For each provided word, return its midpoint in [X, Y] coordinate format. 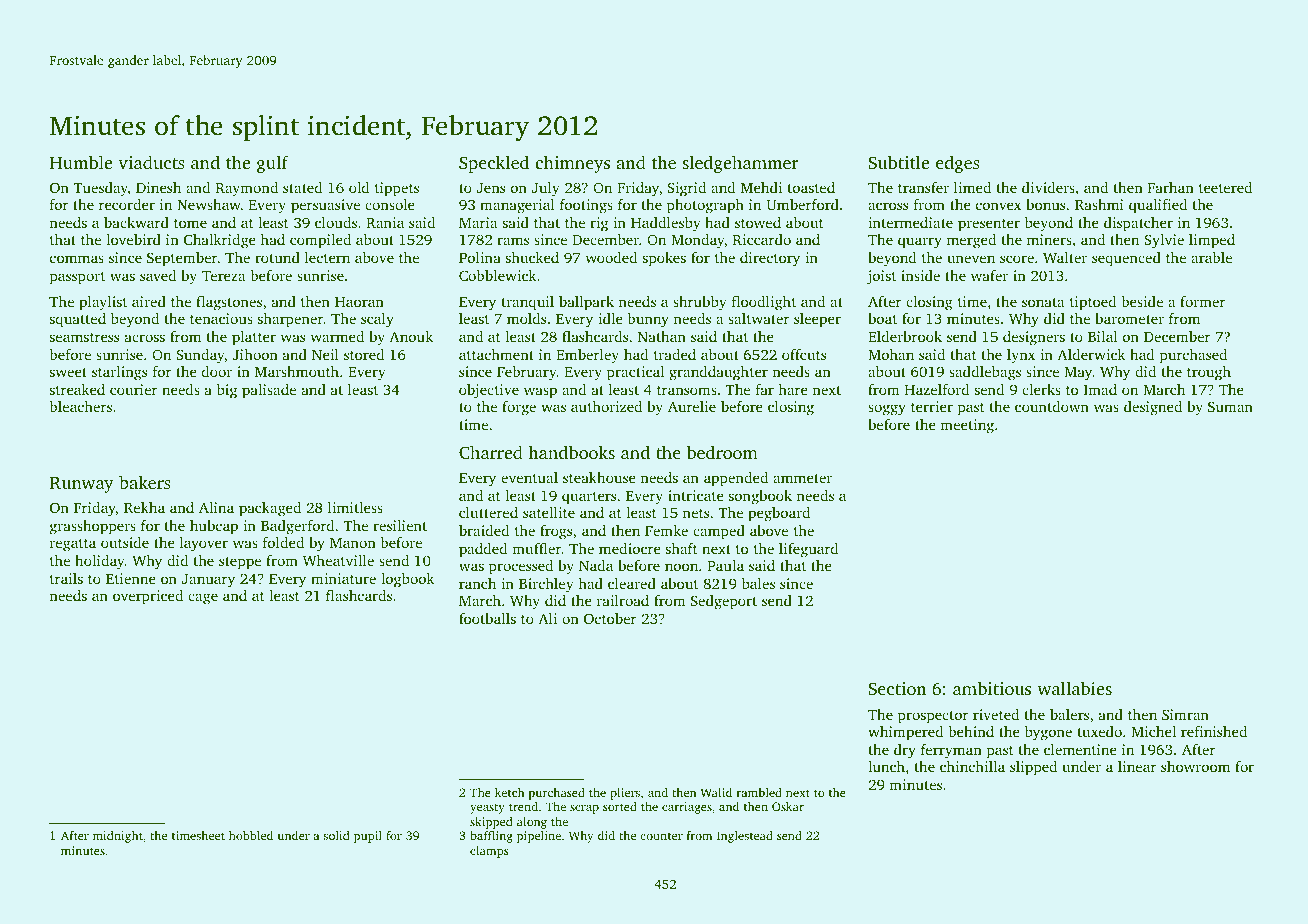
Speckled [494, 164]
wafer [989, 275]
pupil [368, 837]
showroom [1195, 766]
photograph [705, 206]
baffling [491, 837]
